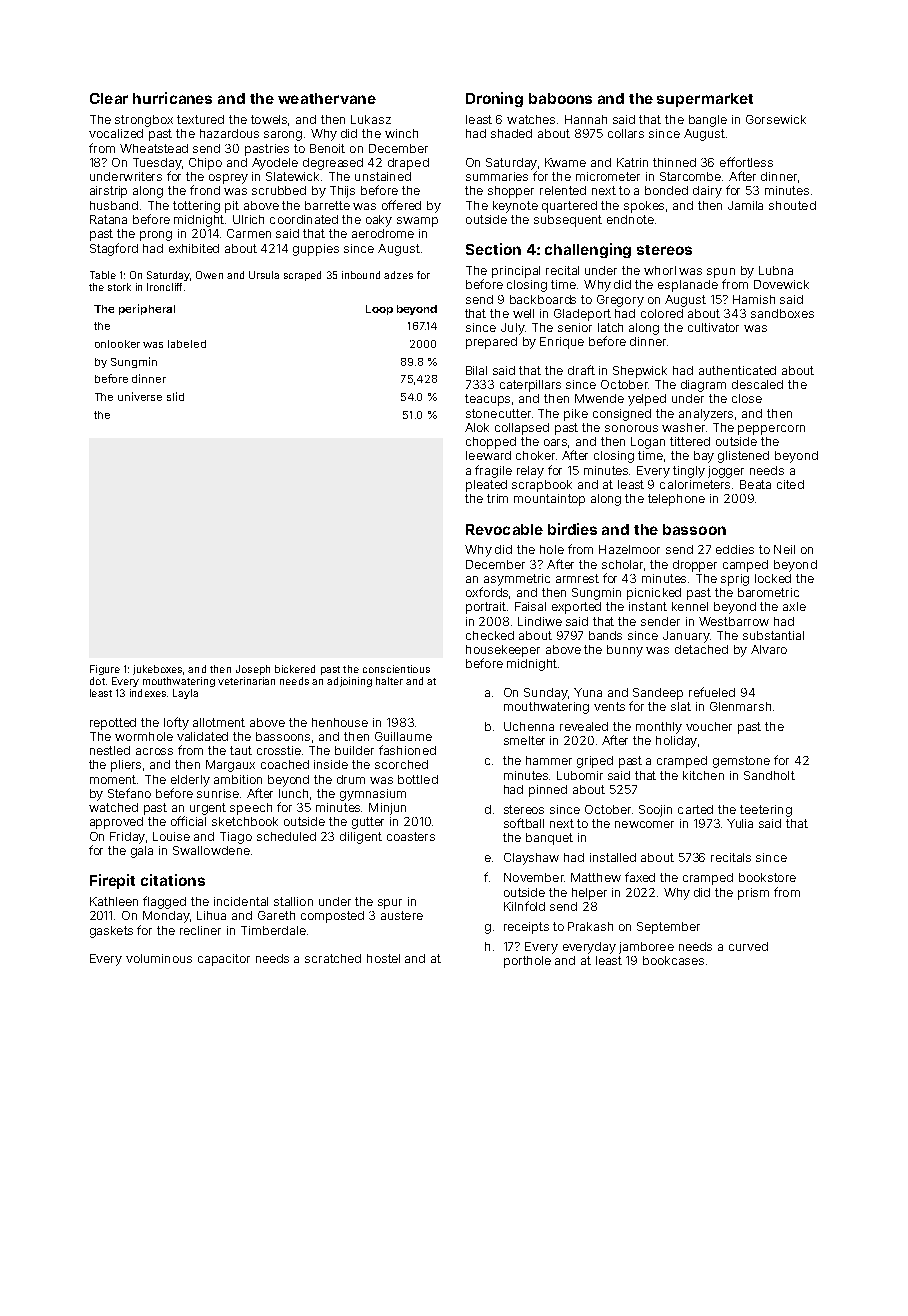 This page has height=1316, width=908. Describe the element at coordinates (560, 98) in the page. I see `baboons` at that location.
